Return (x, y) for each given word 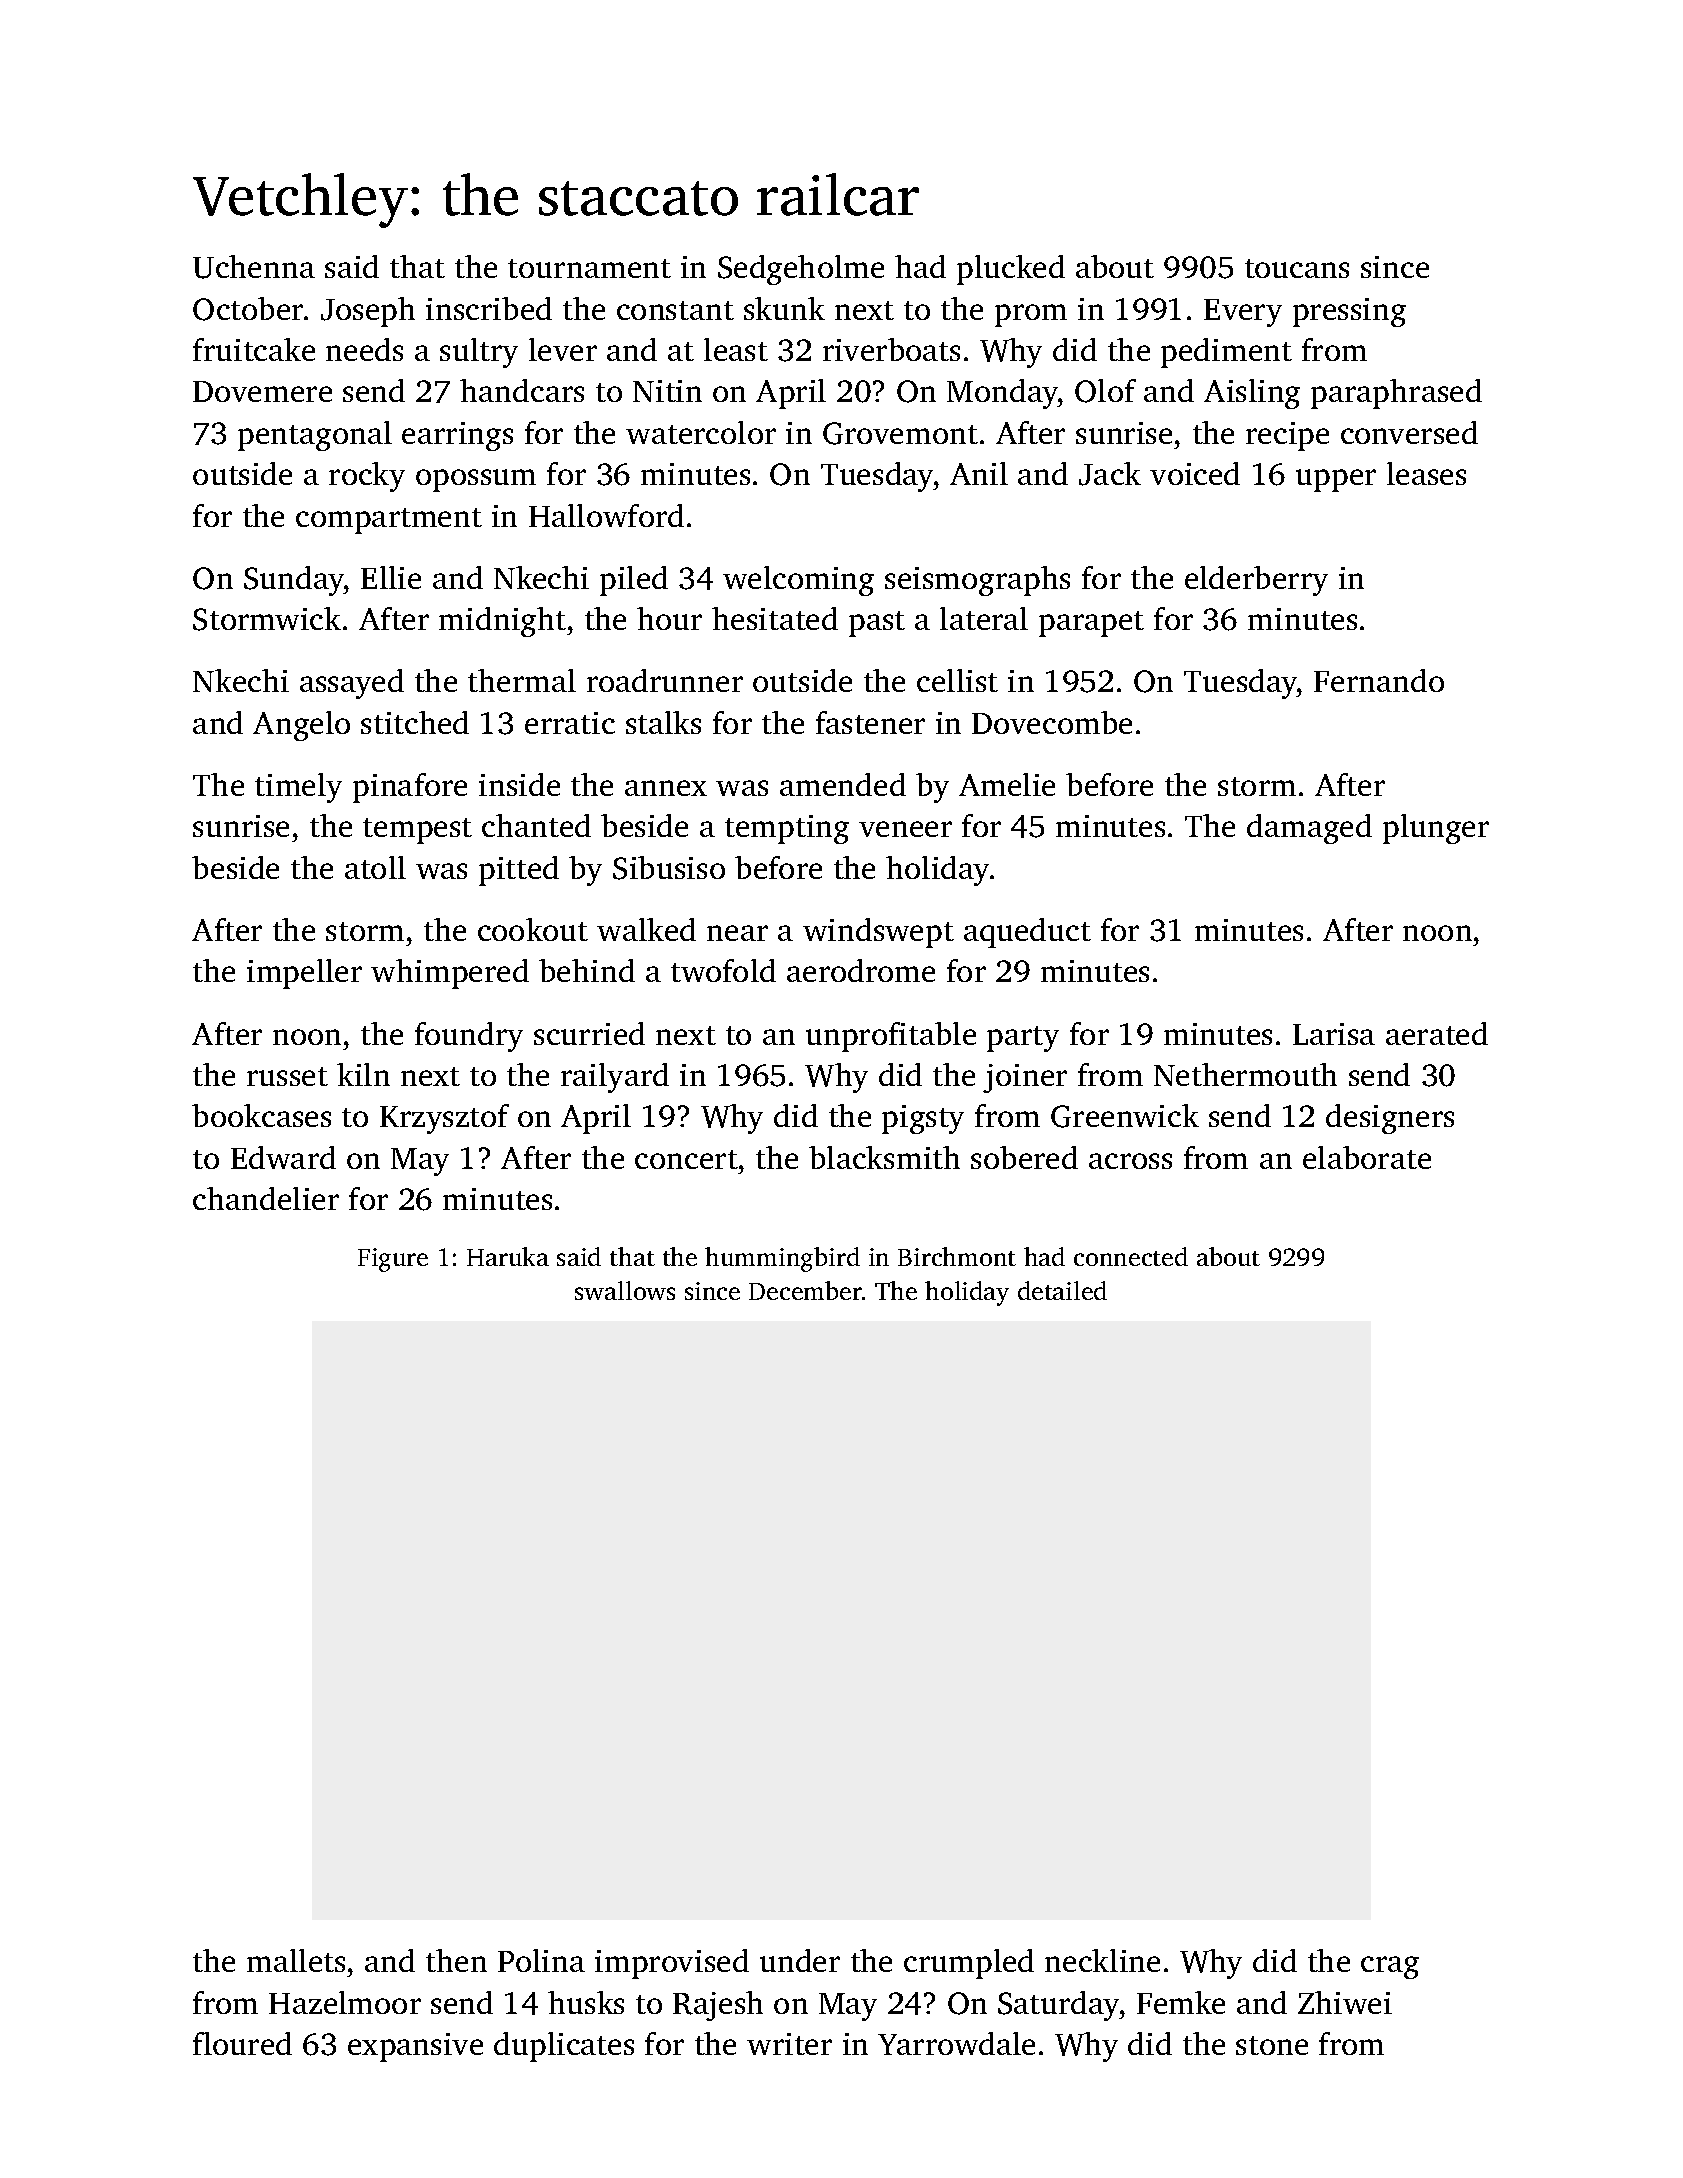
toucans (1297, 268)
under (800, 1960)
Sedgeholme (801, 270)
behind (587, 970)
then (456, 1960)
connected (1131, 1256)
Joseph (368, 312)
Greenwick (1125, 1116)
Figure (393, 1260)
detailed (1062, 1290)
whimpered (450, 974)
